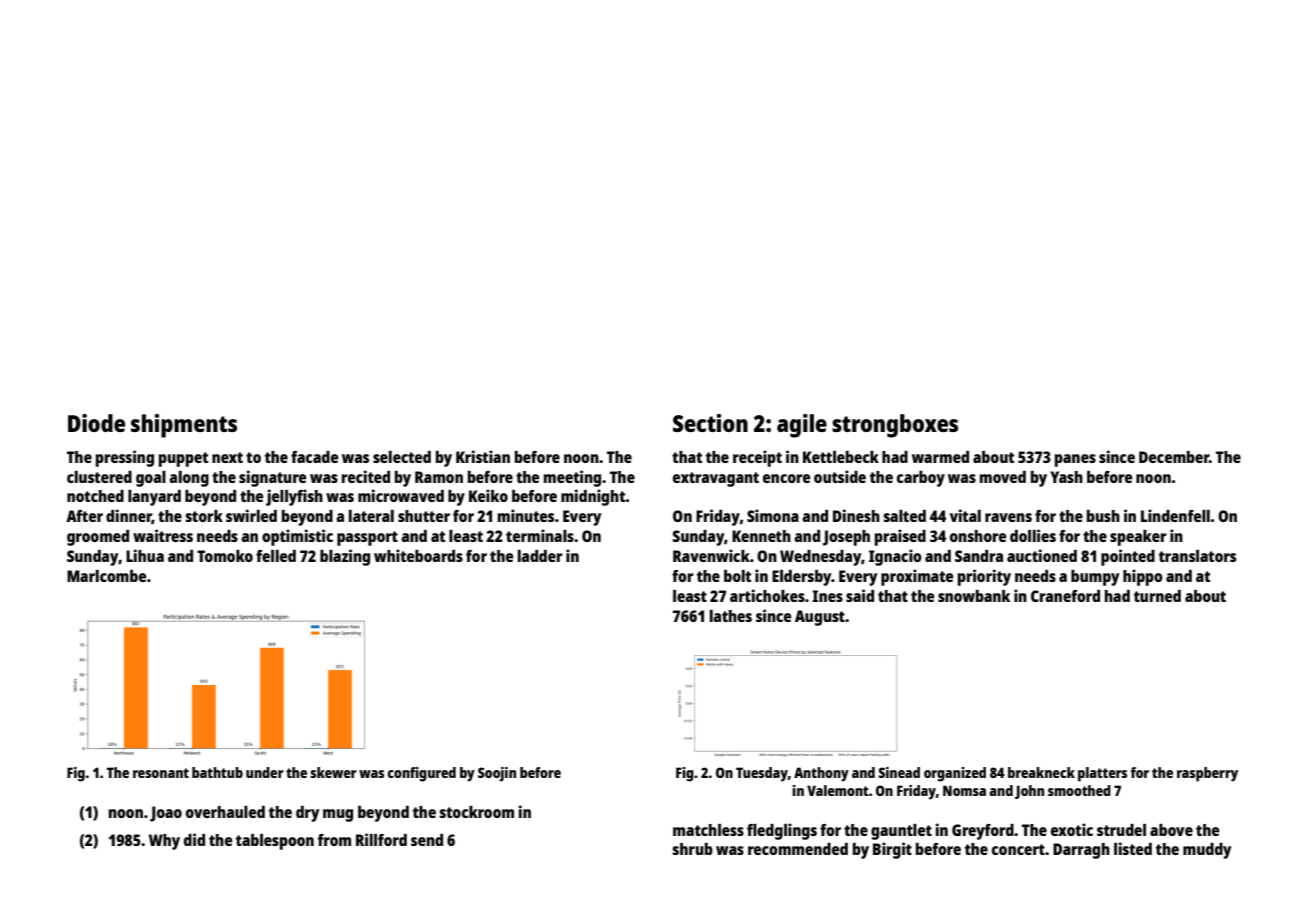 The image size is (1308, 924). I want to click on Marlcombe, so click(106, 576).
